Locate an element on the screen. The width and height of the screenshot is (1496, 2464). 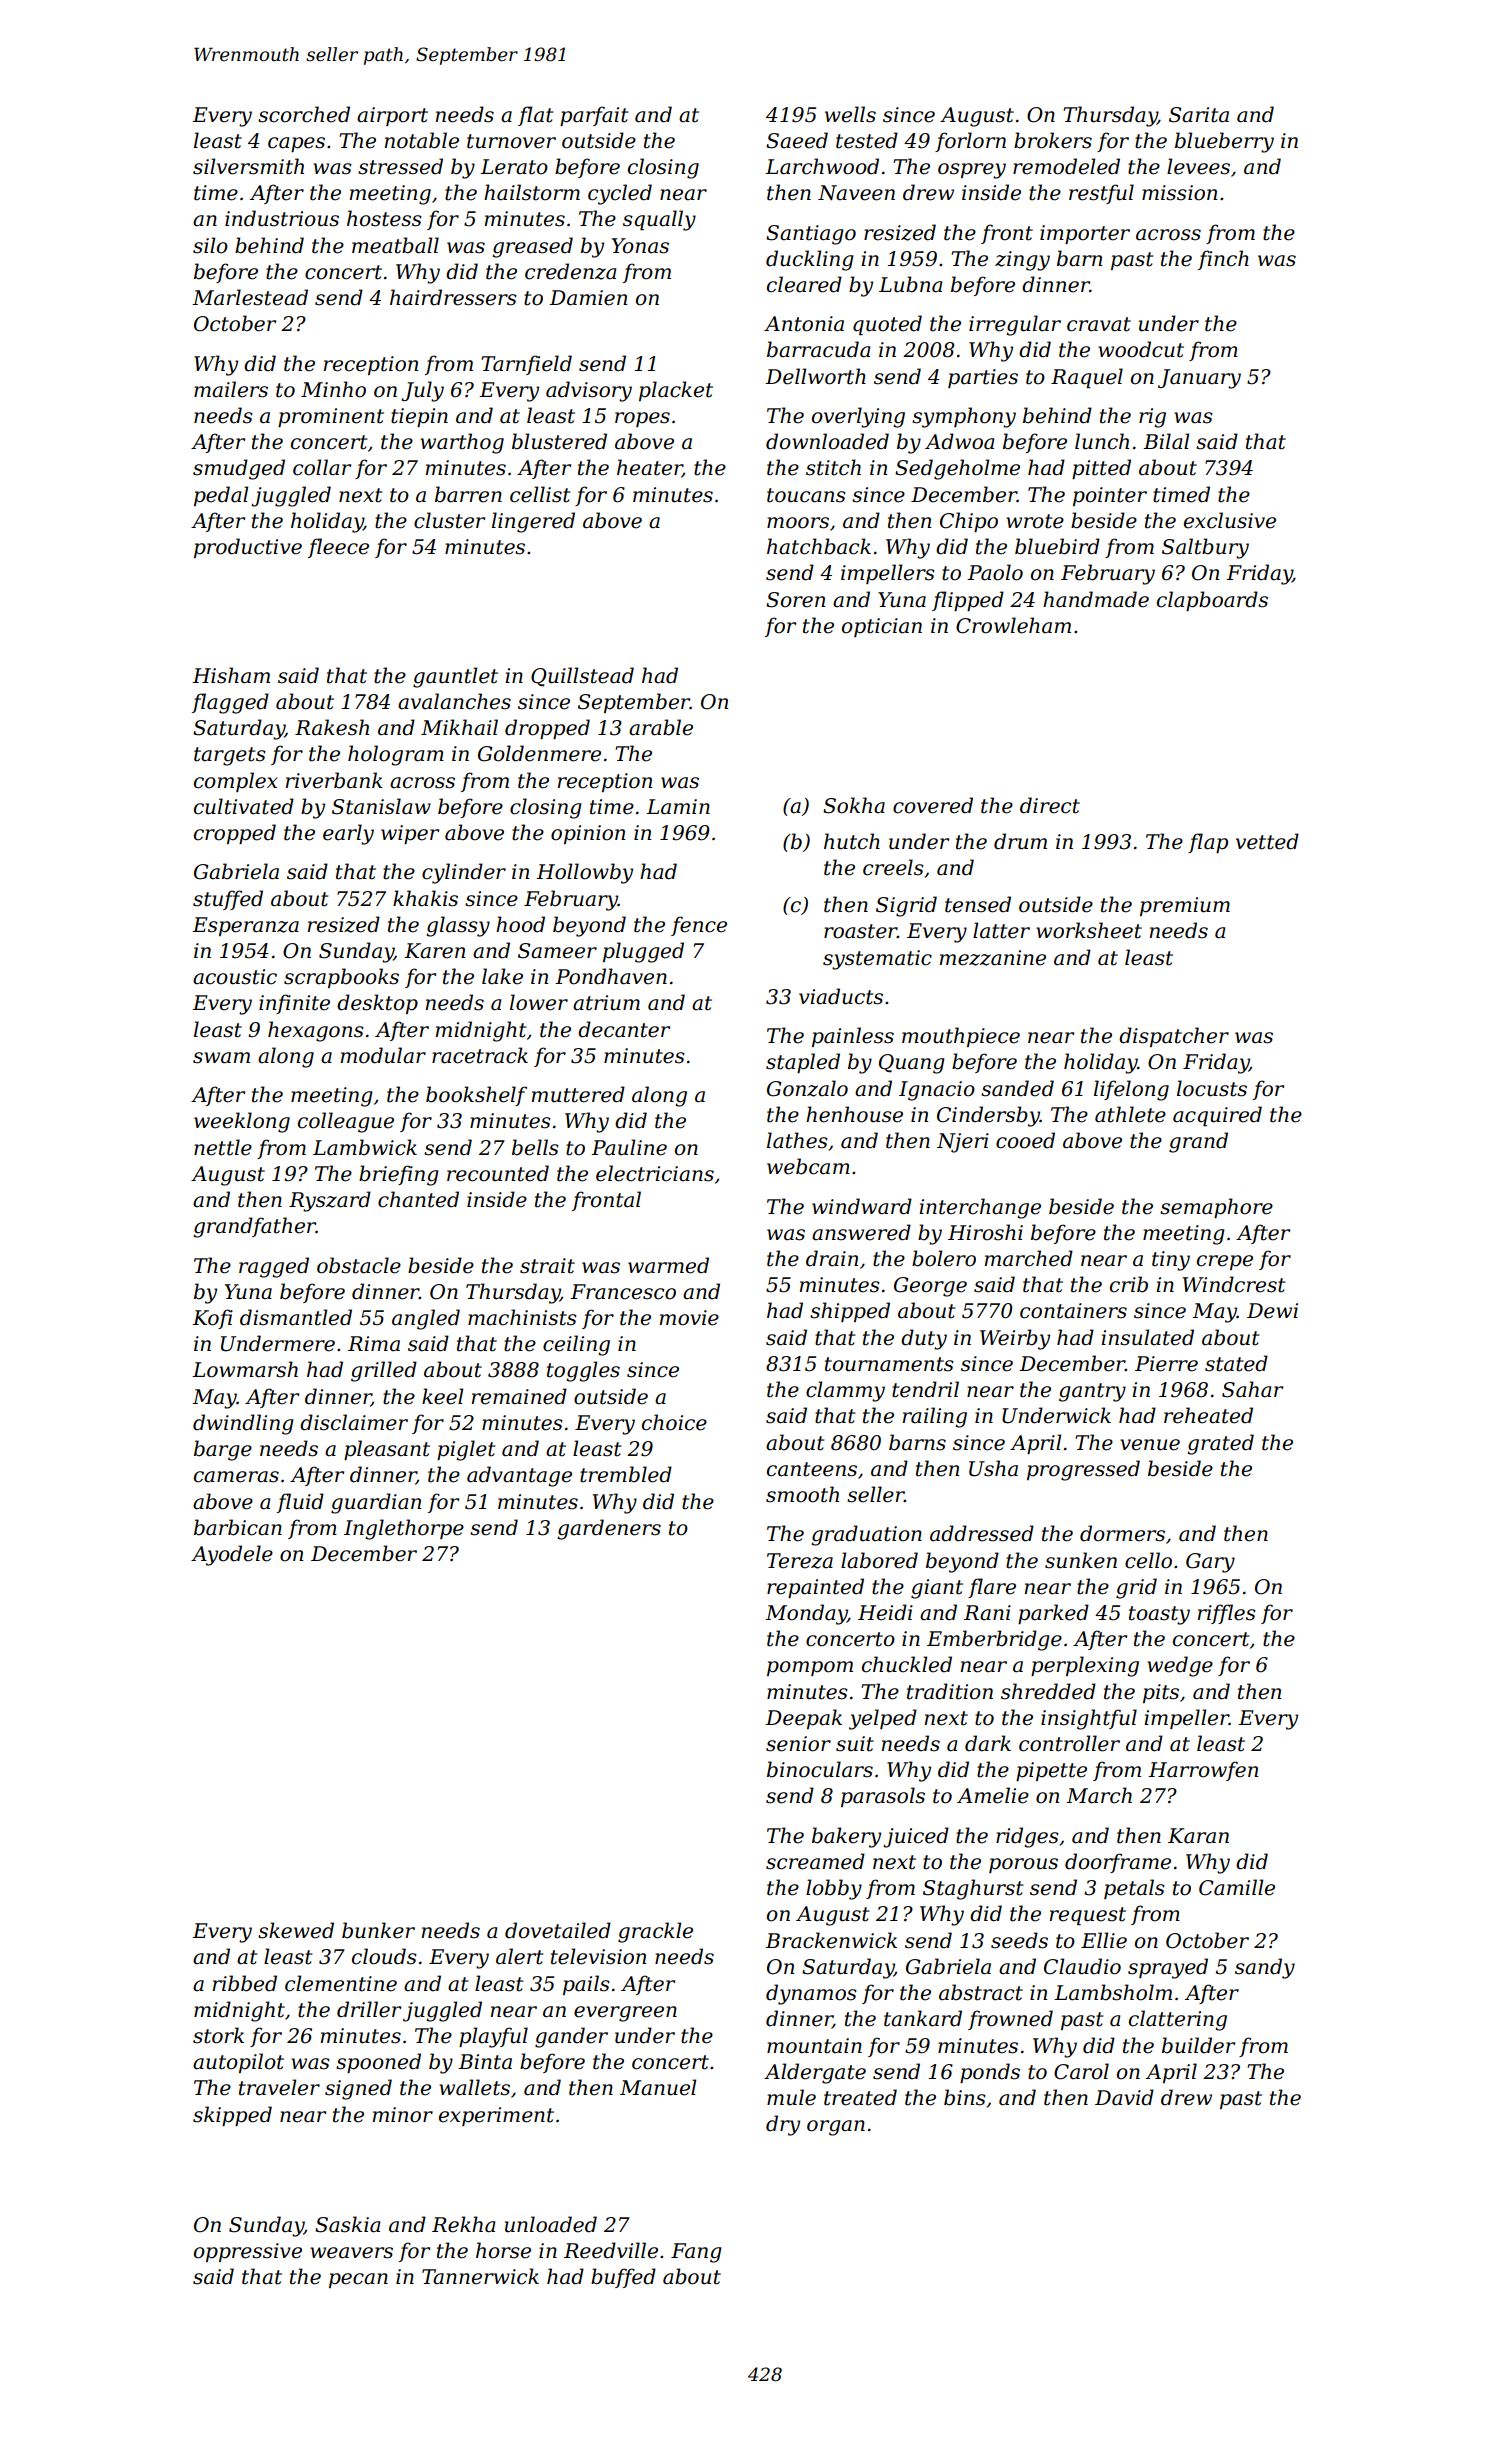
Marlestead is located at coordinates (250, 297).
